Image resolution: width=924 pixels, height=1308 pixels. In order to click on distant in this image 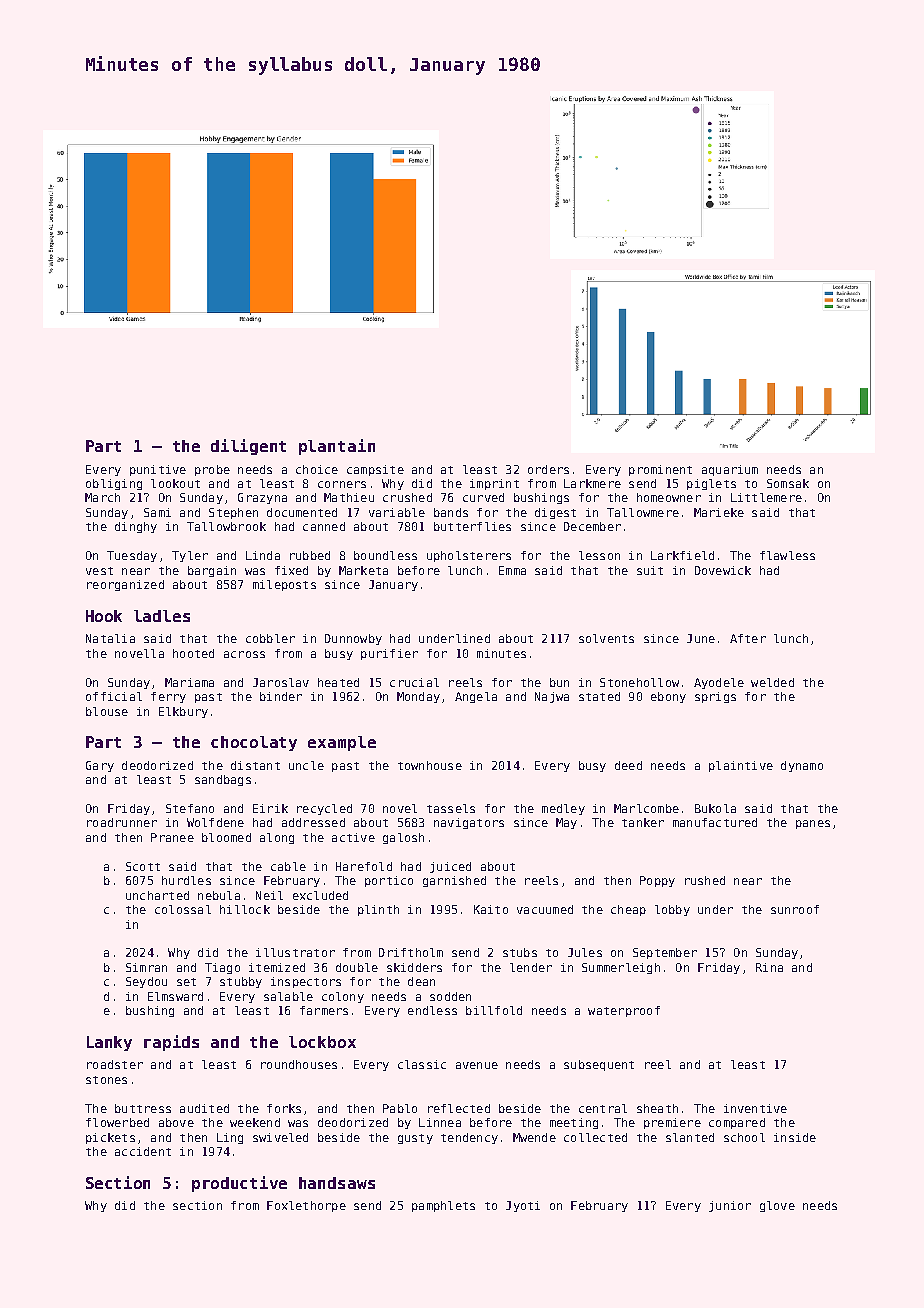, I will do `click(255, 765)`.
